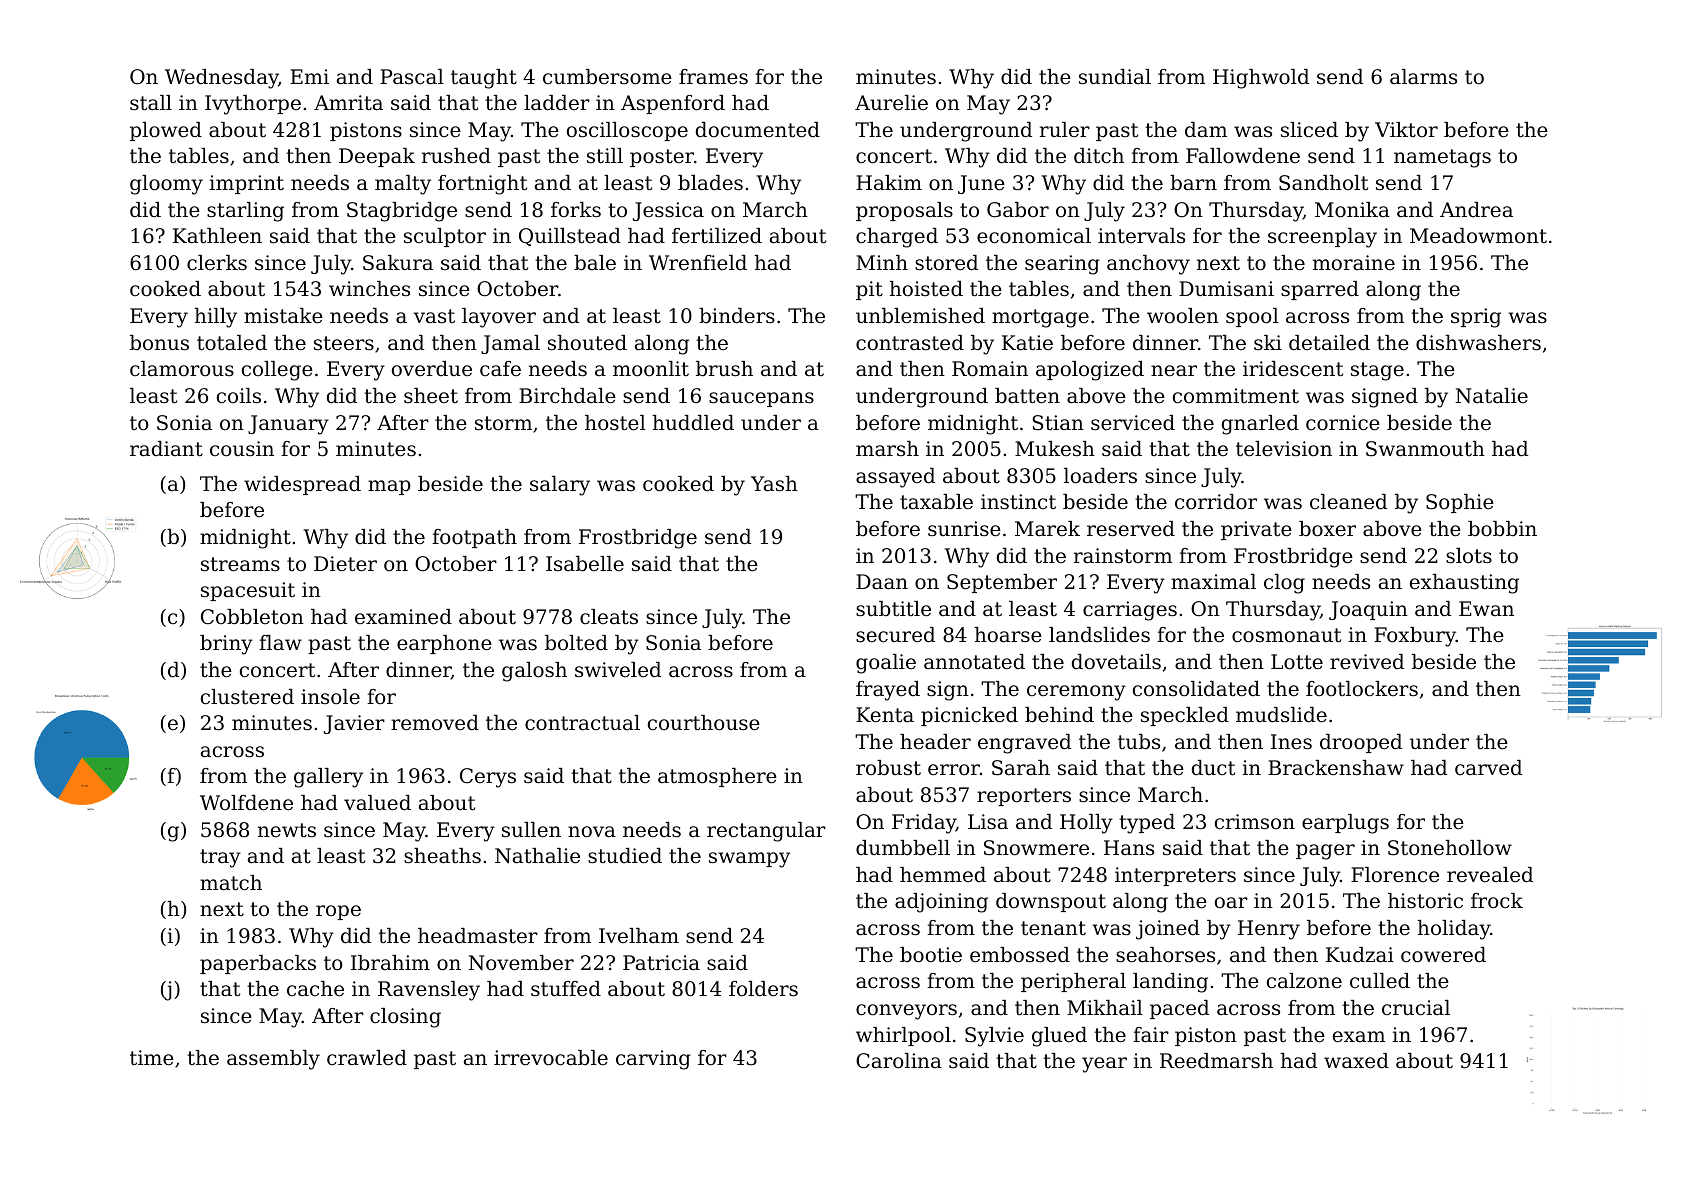  What do you see at coordinates (412, 77) in the screenshot?
I see `Pascal` at bounding box center [412, 77].
